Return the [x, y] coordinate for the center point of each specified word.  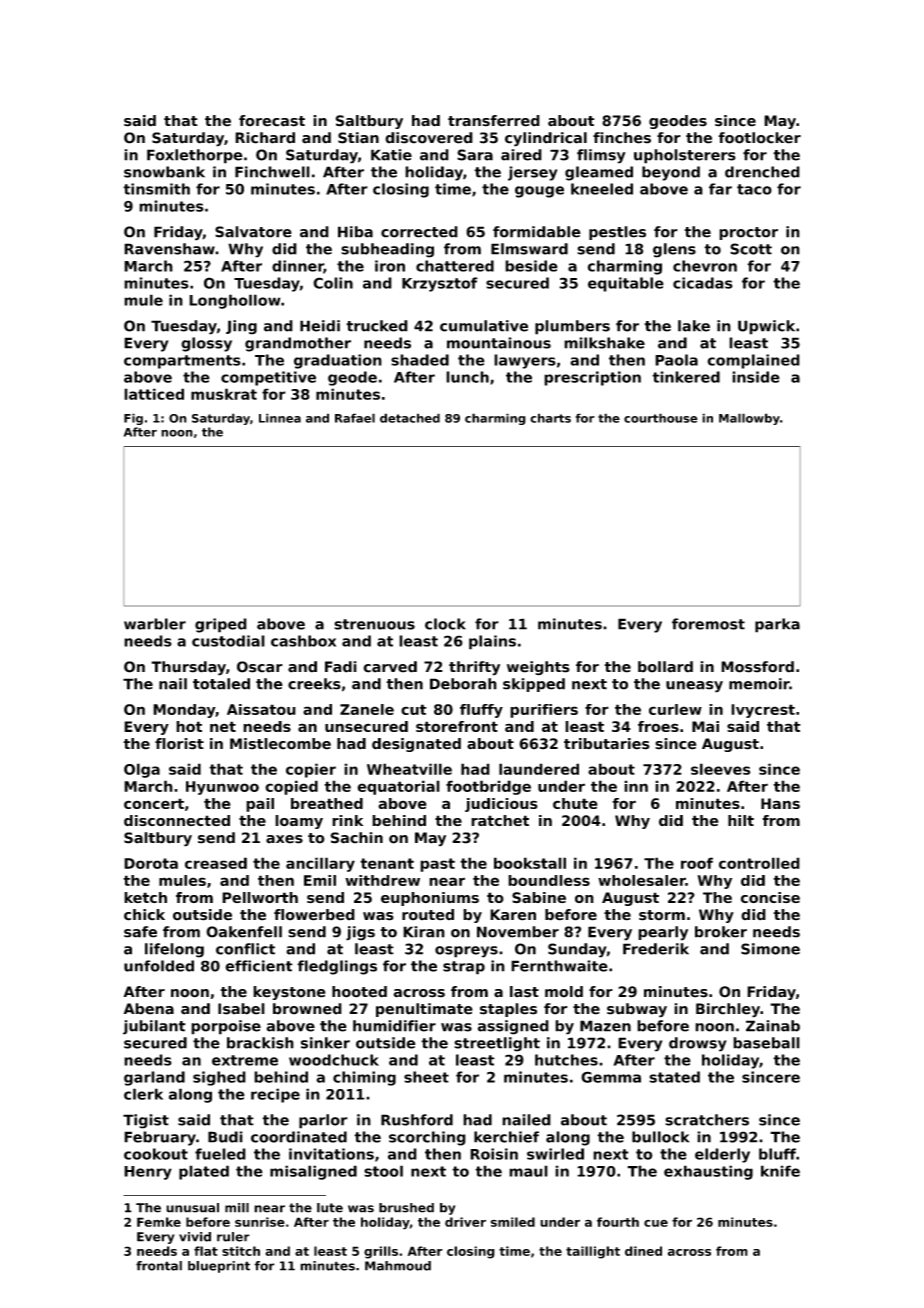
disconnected [177, 821]
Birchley [728, 1010]
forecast [272, 121]
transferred [494, 121]
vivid [195, 1237]
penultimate [424, 1010]
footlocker [759, 138]
